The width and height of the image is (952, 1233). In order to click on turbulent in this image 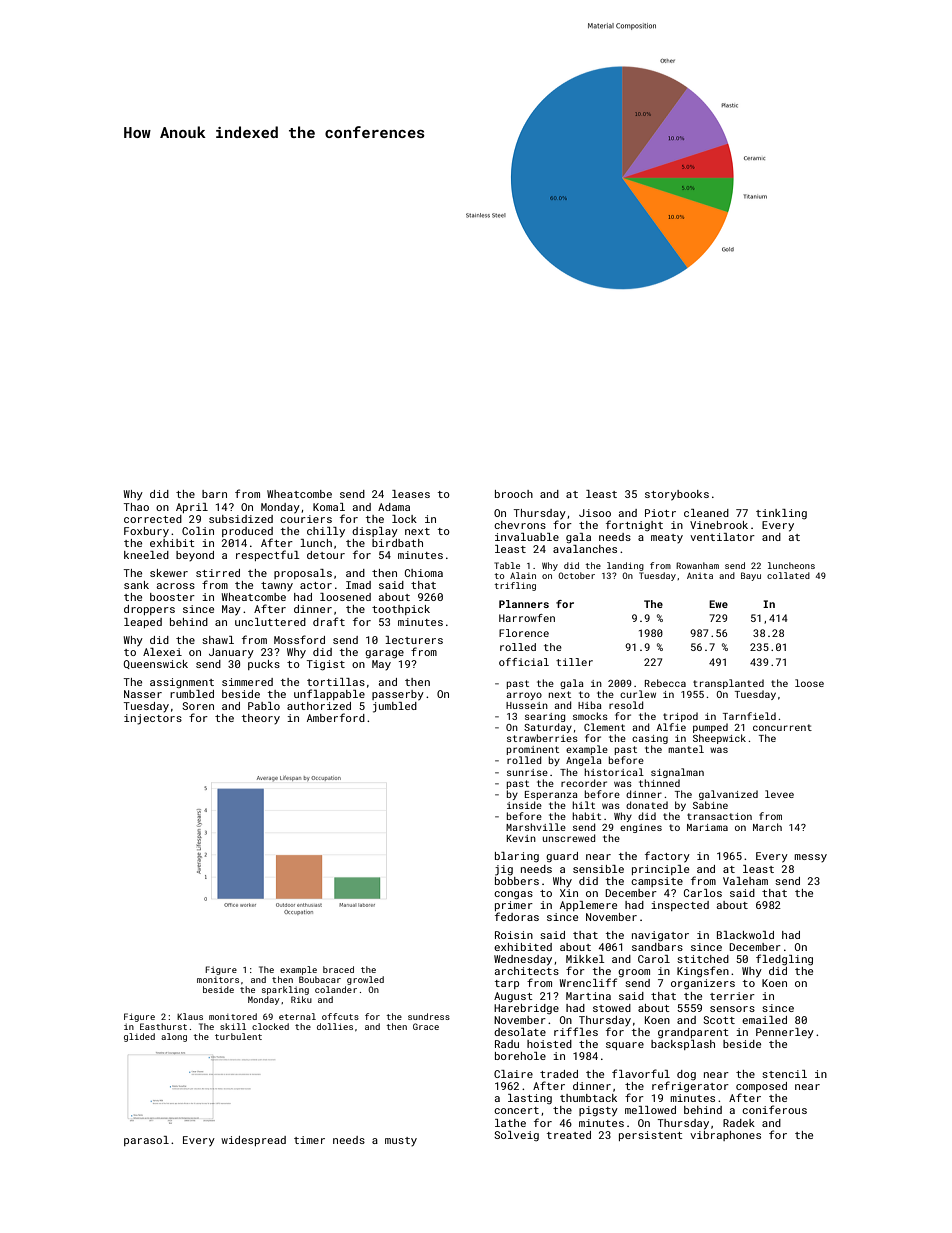, I will do `click(238, 1036)`.
